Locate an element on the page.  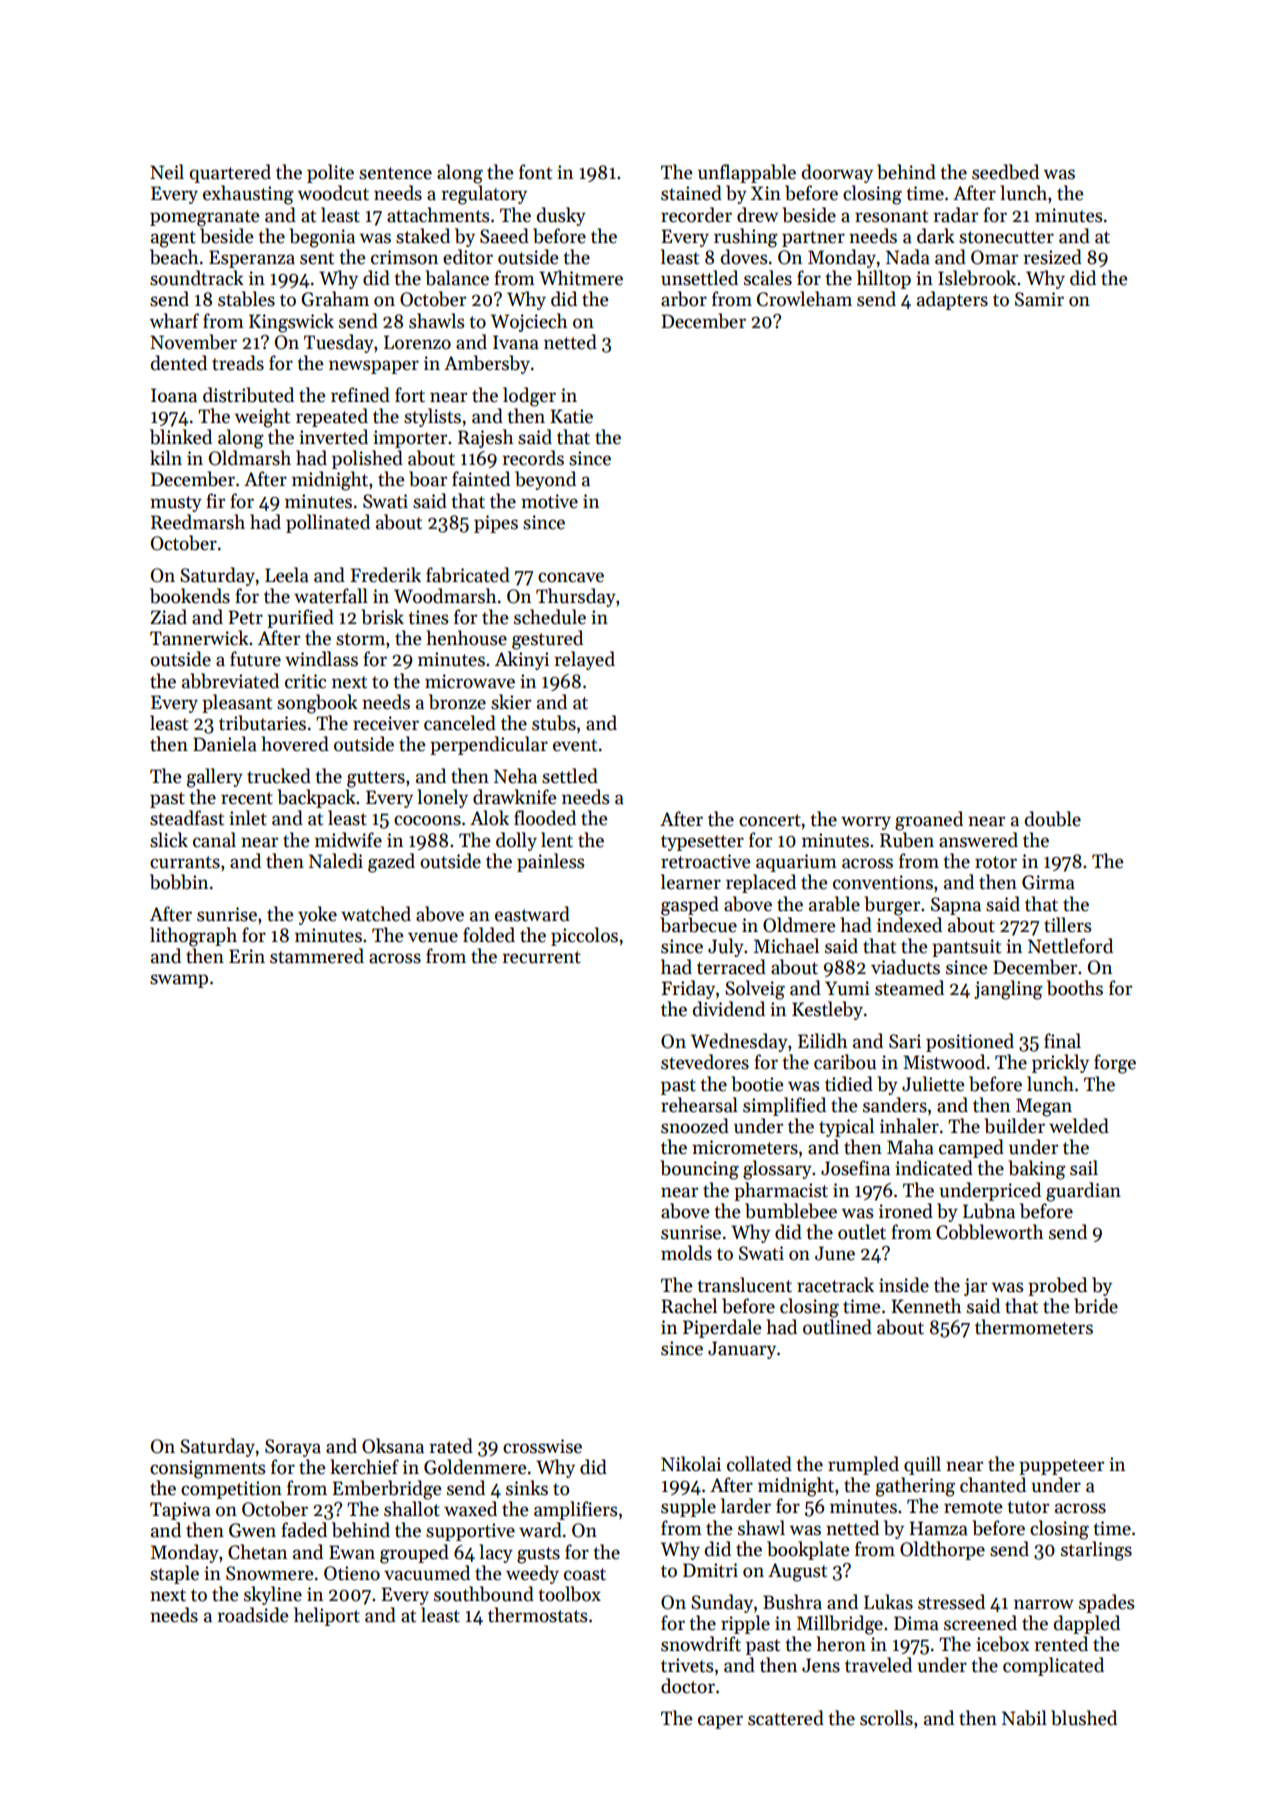
glossary is located at coordinates (777, 1170).
